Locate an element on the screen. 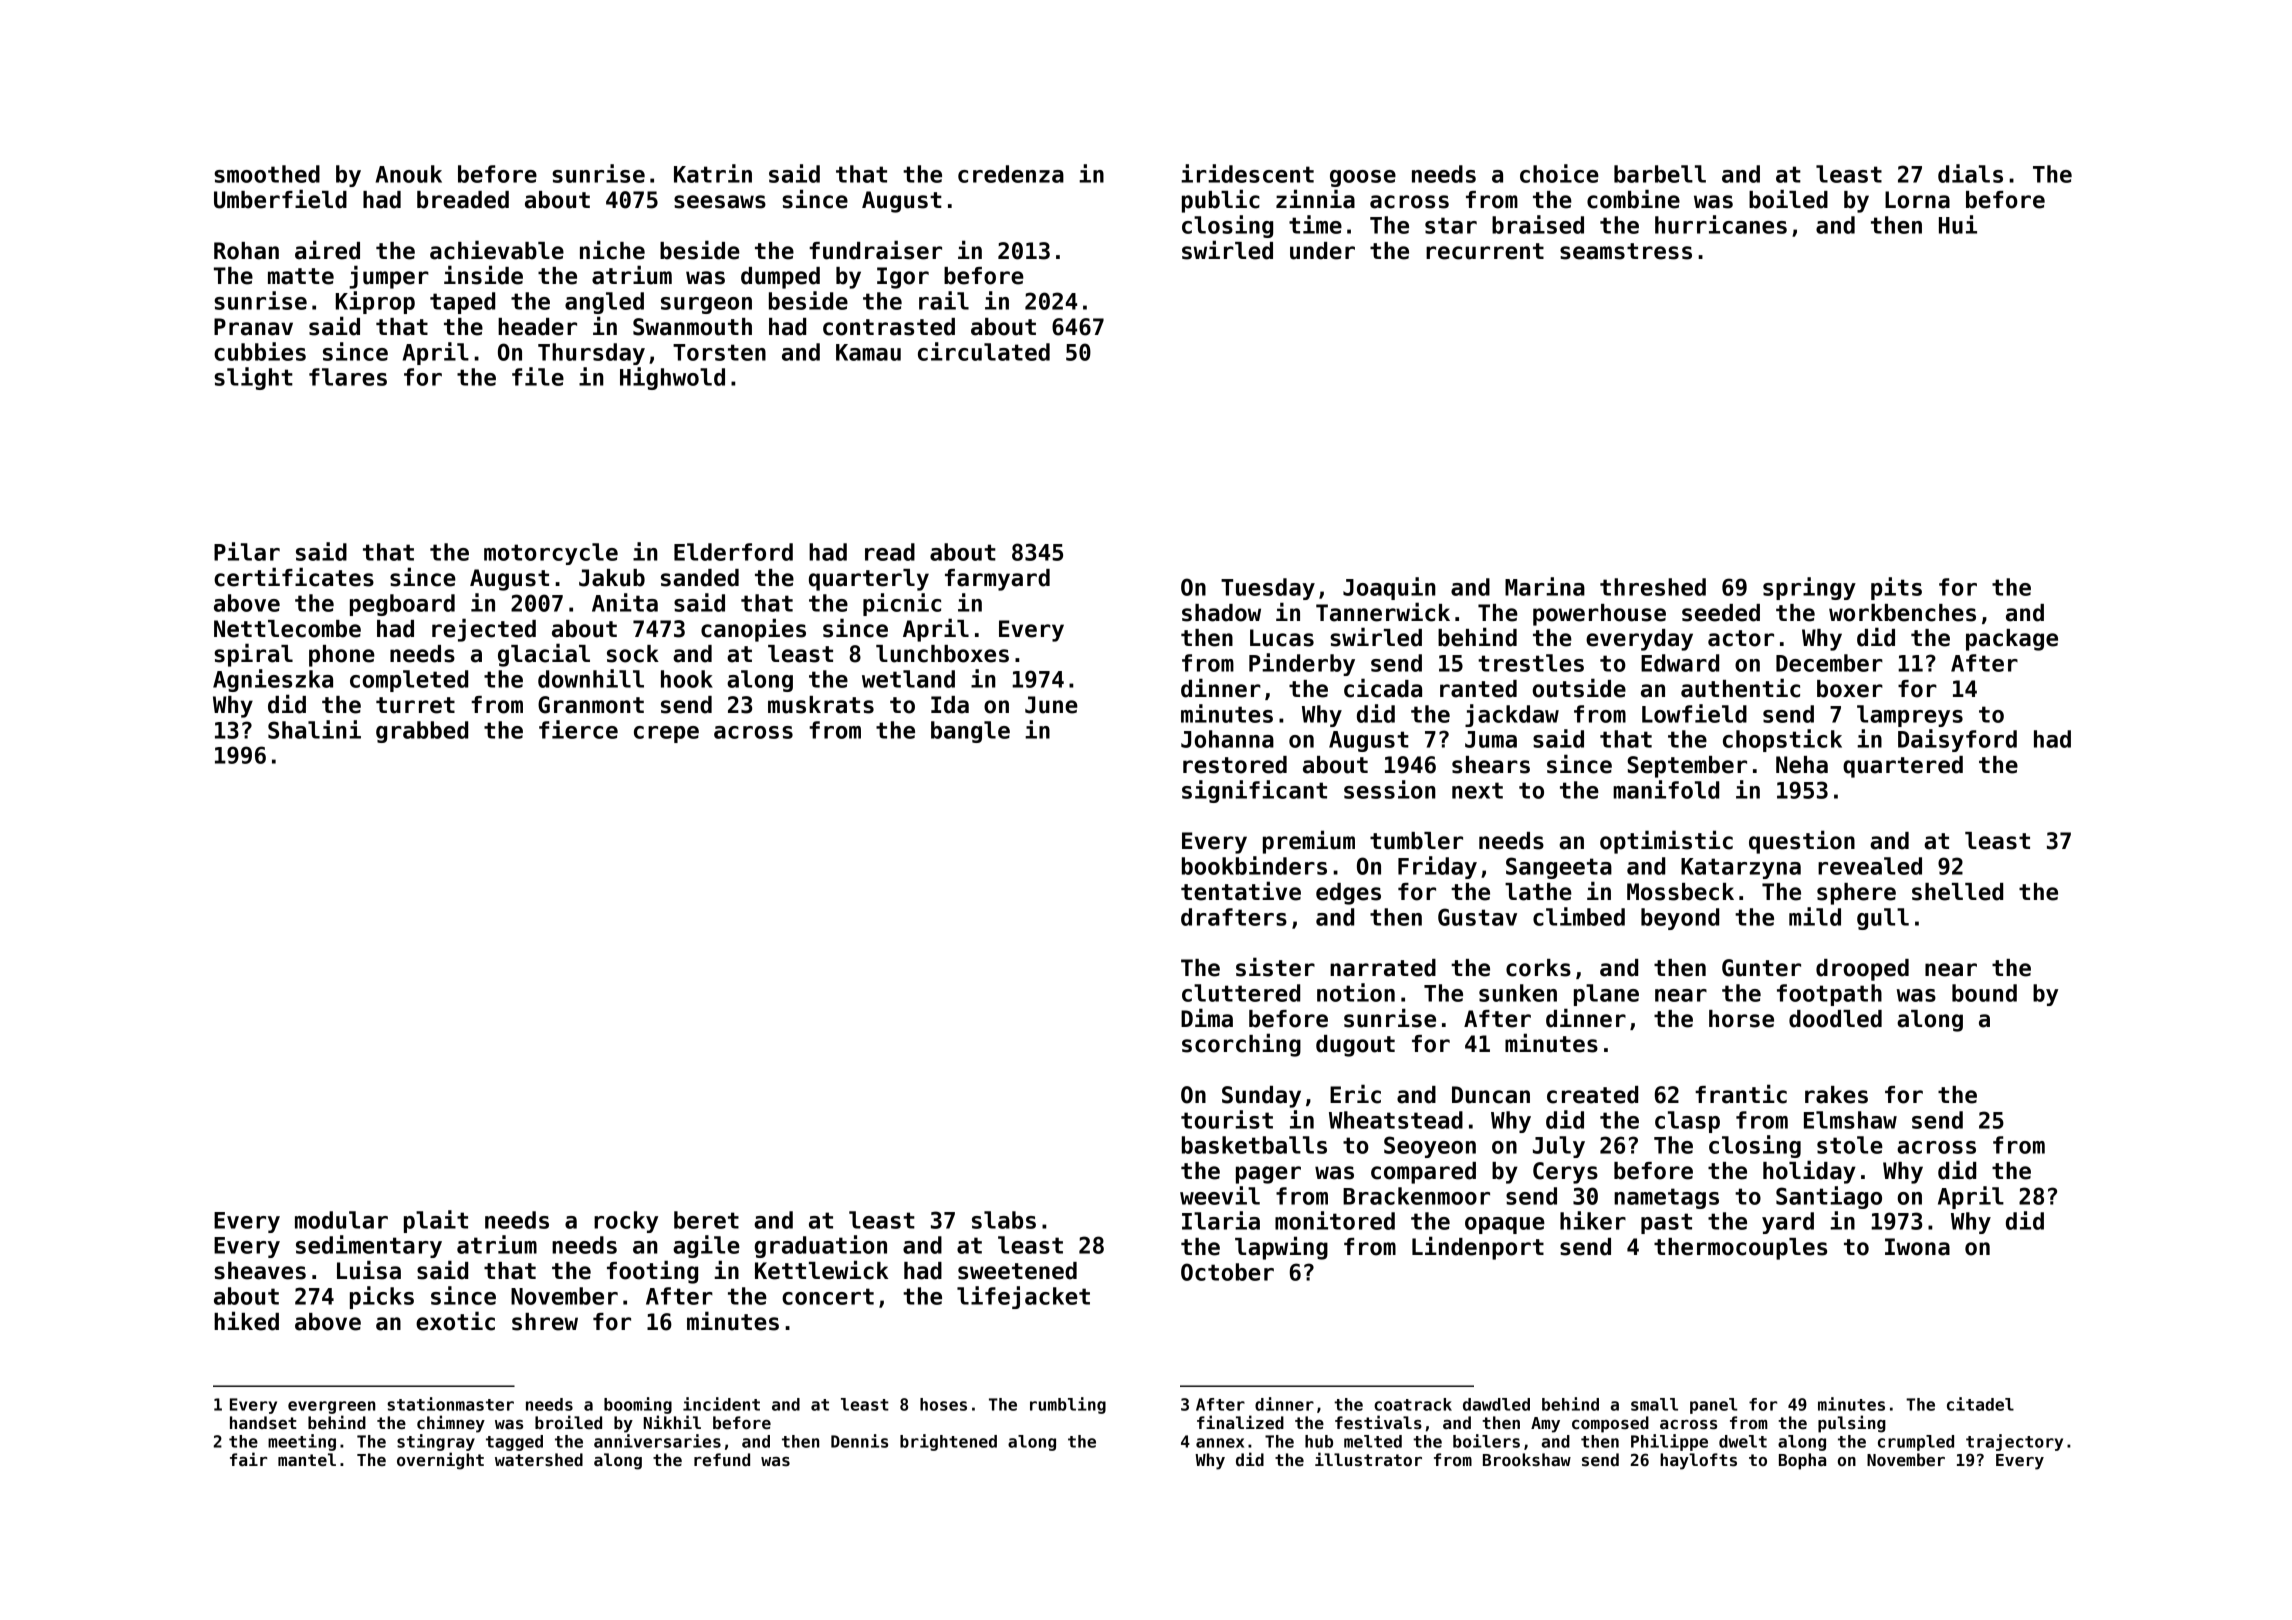 This screenshot has width=2292, height=1620. brightened is located at coordinates (948, 1442).
